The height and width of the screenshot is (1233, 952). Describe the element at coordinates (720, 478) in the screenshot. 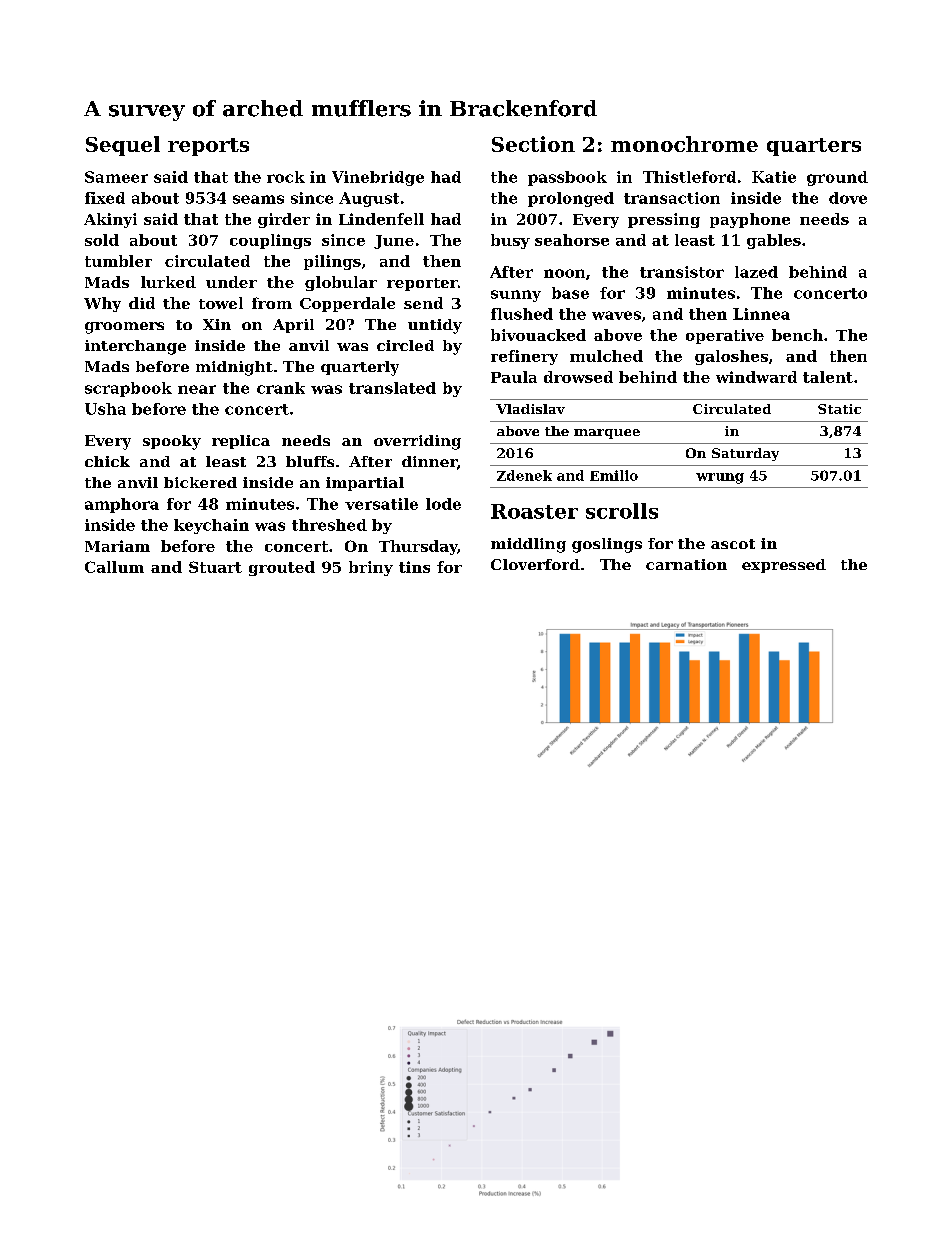

I see `wrung` at that location.
